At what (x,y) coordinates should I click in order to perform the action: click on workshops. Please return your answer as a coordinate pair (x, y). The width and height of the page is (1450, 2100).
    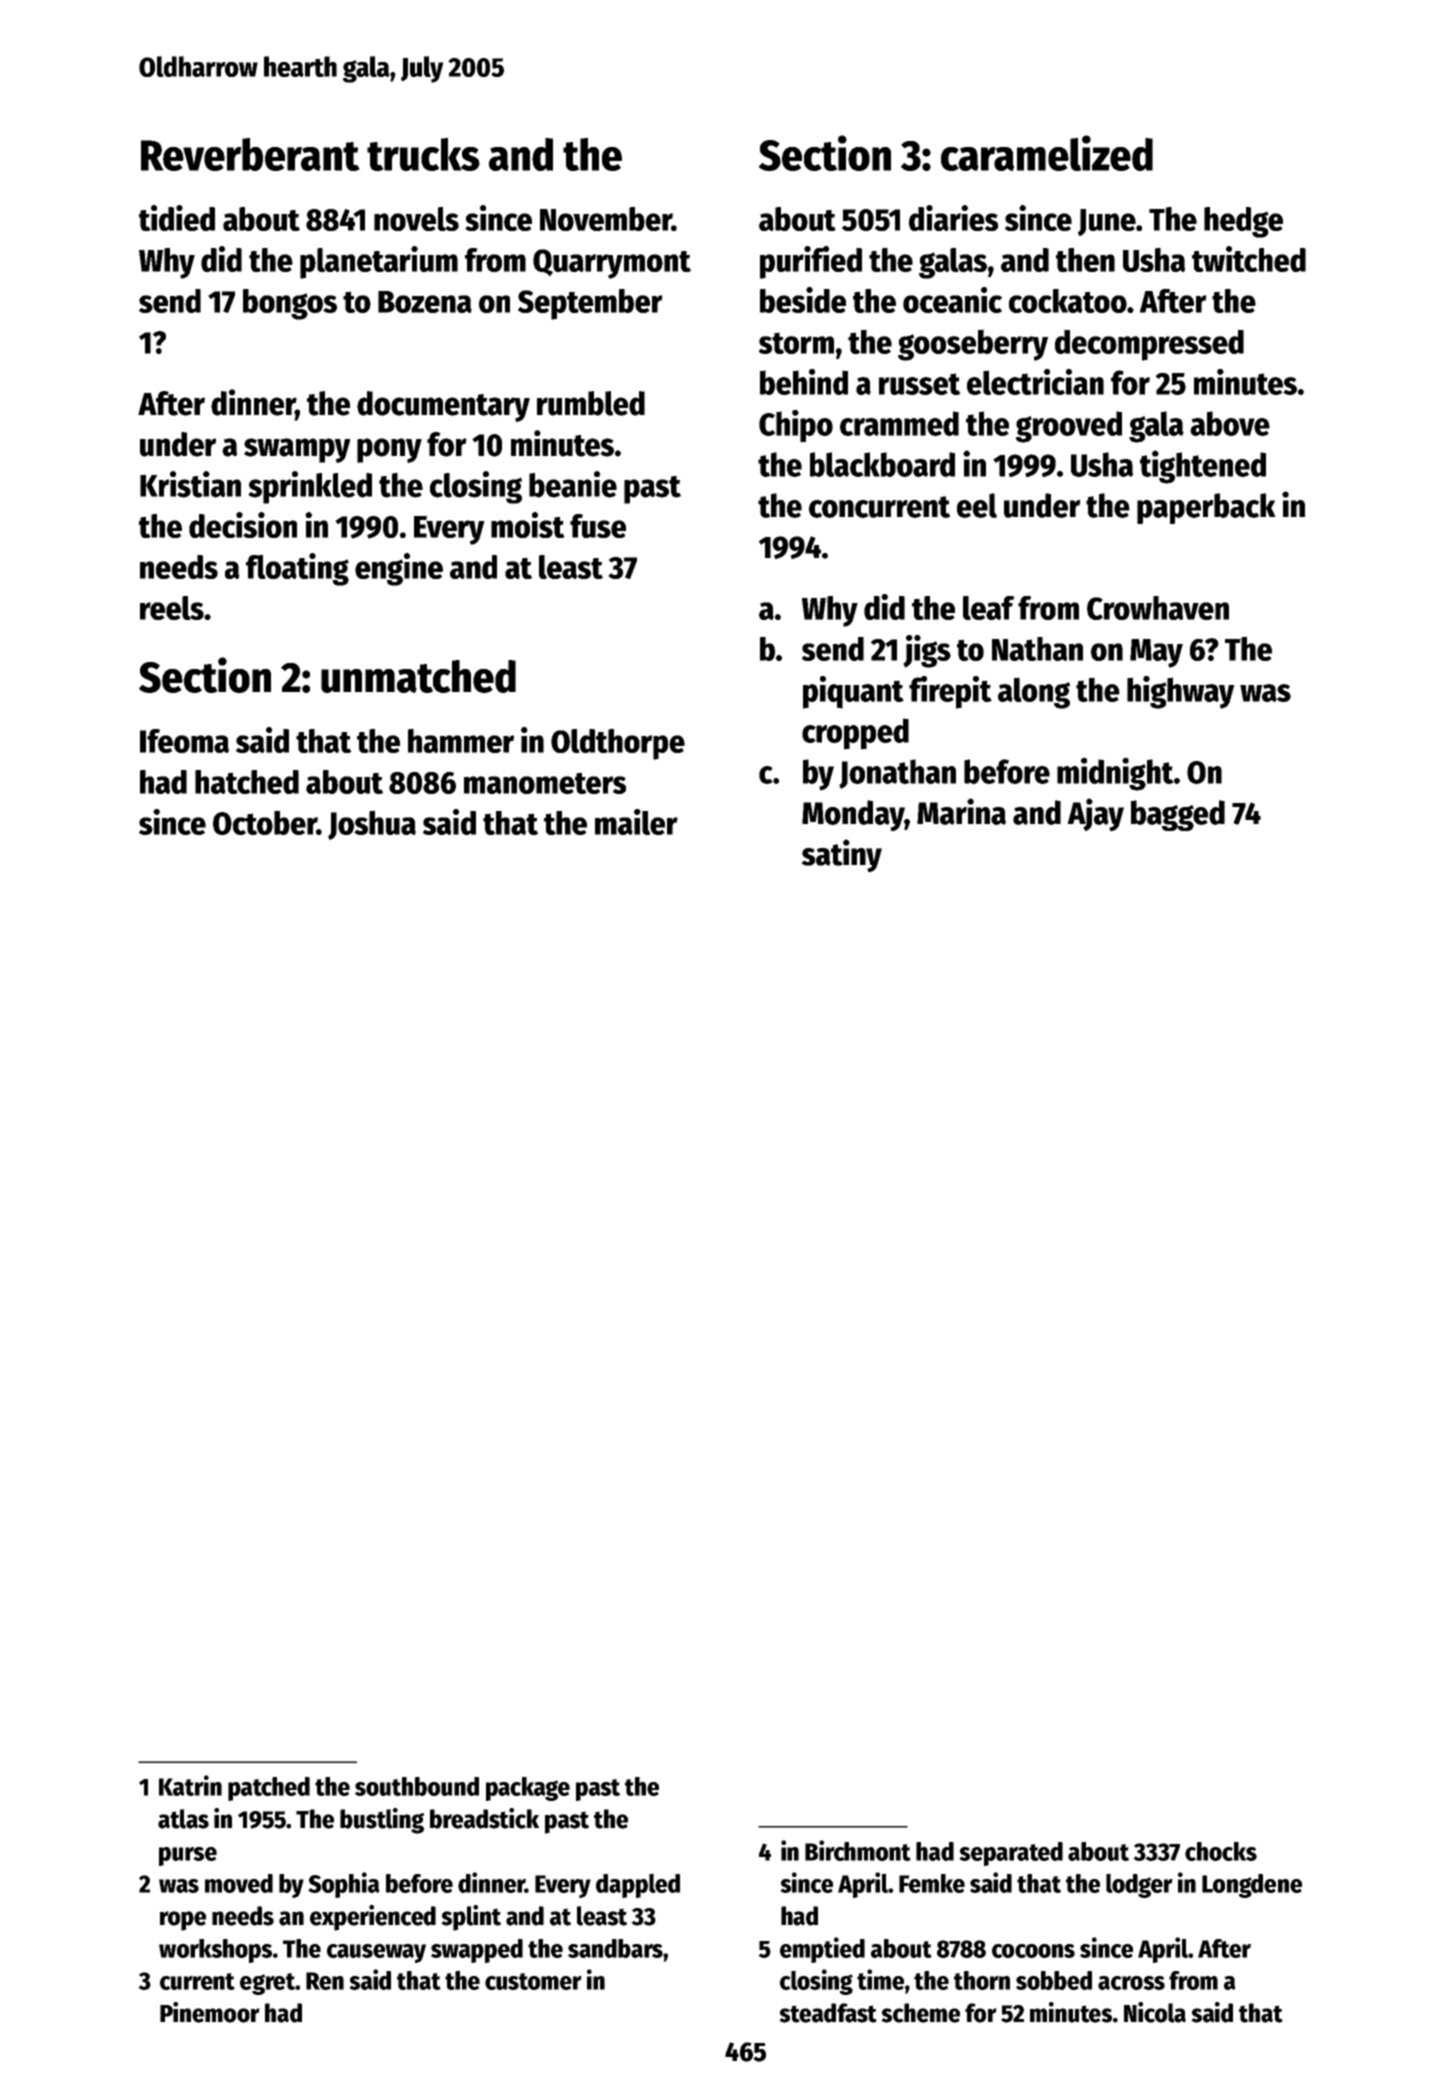
    Looking at the image, I should click on (215, 1951).
